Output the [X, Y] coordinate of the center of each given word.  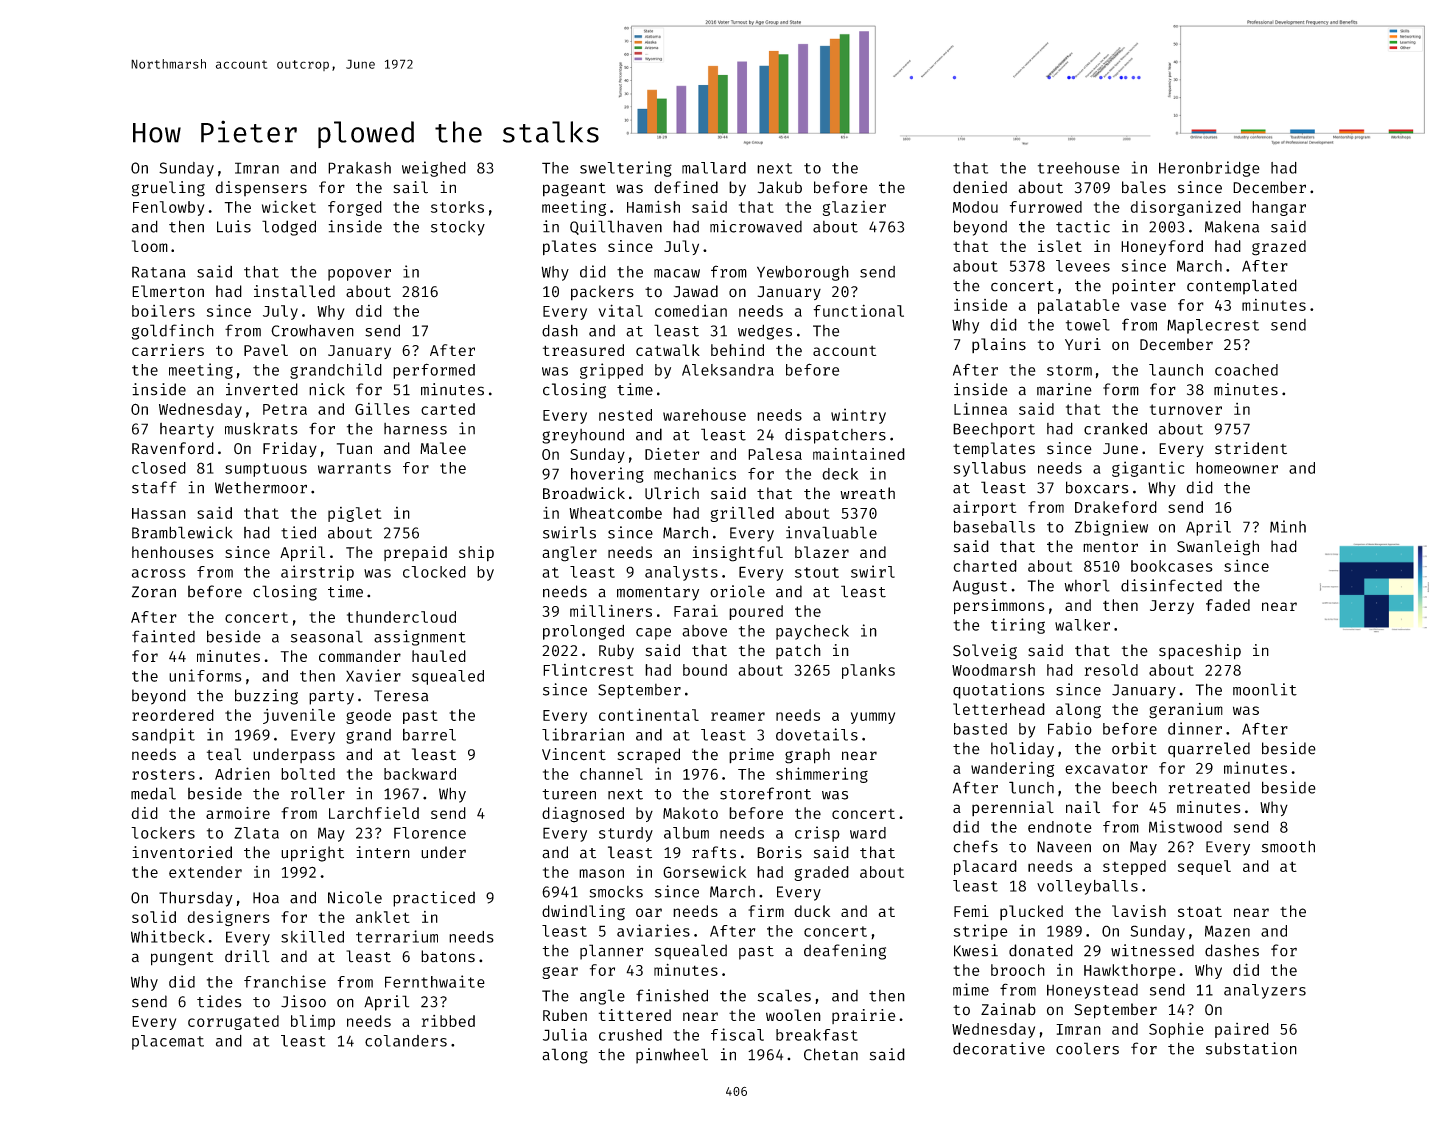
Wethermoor [261, 487]
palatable [1079, 306]
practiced [434, 899]
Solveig [985, 652]
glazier [854, 208]
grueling [168, 189]
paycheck [812, 632]
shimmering [822, 775]
